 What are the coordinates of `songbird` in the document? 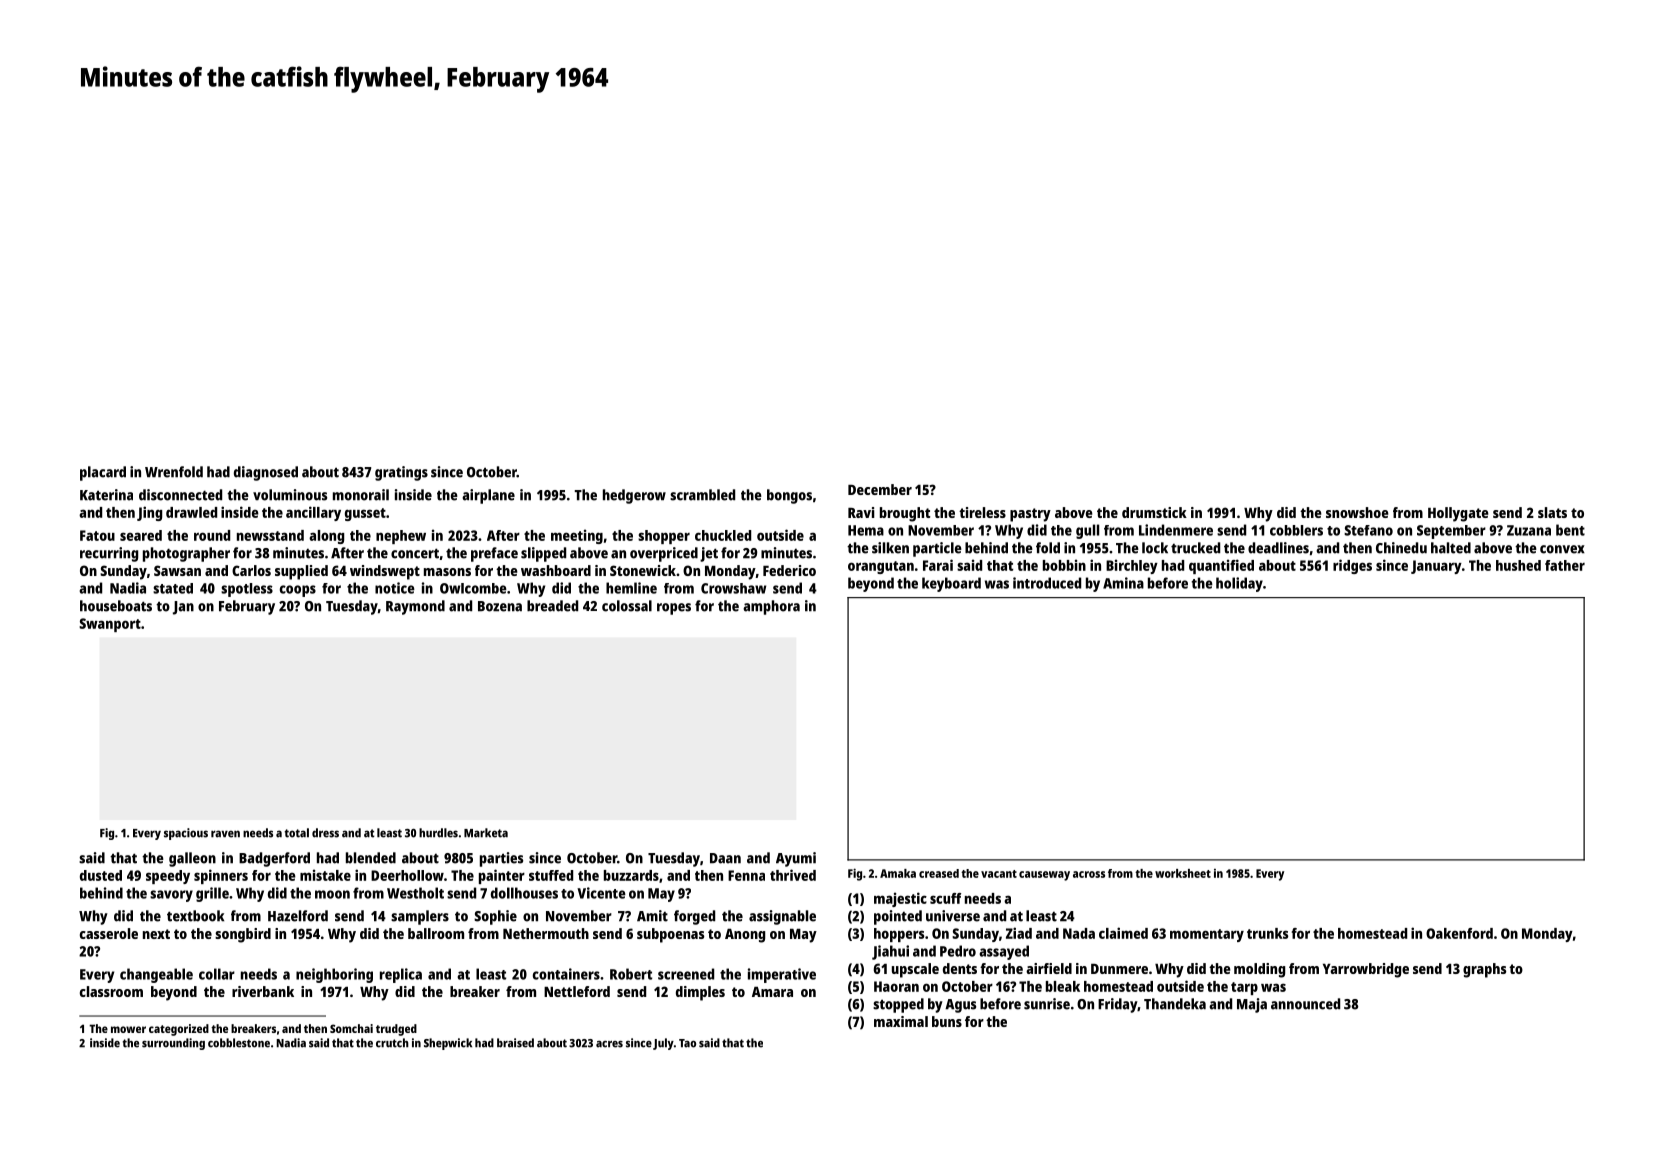 It's located at (243, 935).
